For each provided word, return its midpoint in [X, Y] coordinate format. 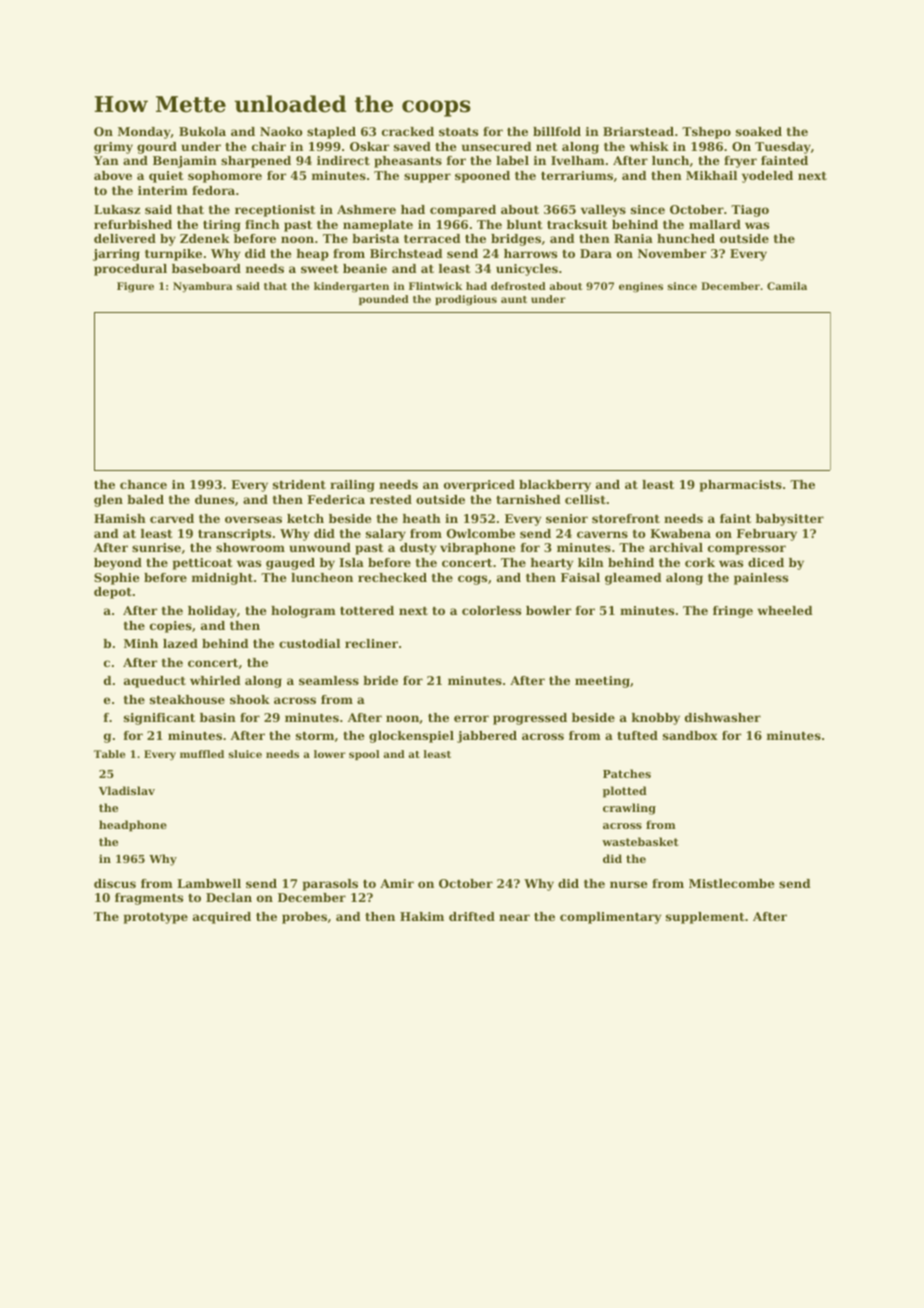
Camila [787, 286]
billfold [557, 131]
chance [143, 484]
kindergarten [351, 287]
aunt [514, 299]
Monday [144, 133]
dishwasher [723, 717]
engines [641, 287]
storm [315, 736]
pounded [384, 300]
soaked [759, 131]
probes [304, 918]
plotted [625, 792]
